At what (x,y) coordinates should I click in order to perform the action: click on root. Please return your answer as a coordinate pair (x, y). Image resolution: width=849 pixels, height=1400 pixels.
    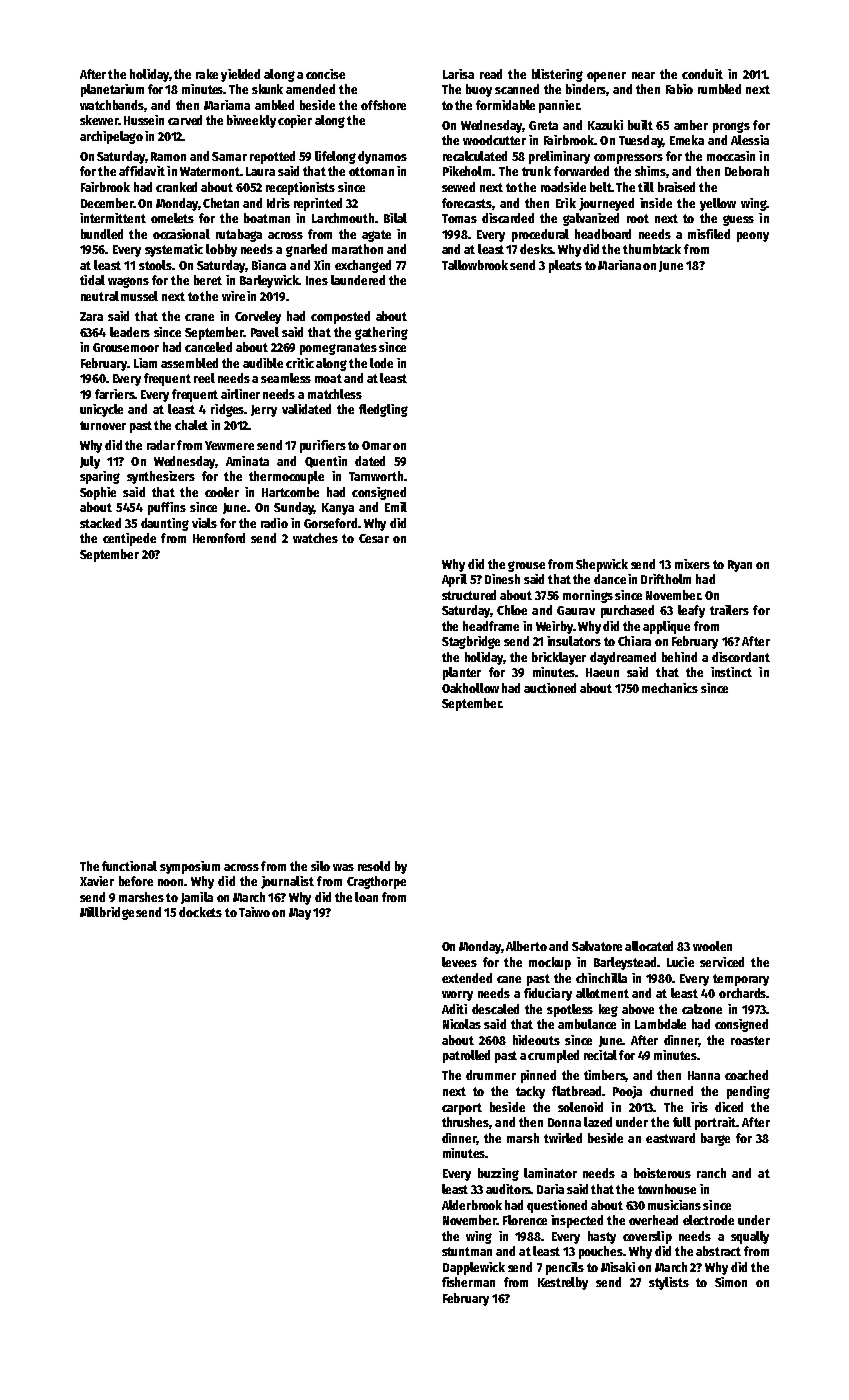
    Looking at the image, I should click on (638, 218).
